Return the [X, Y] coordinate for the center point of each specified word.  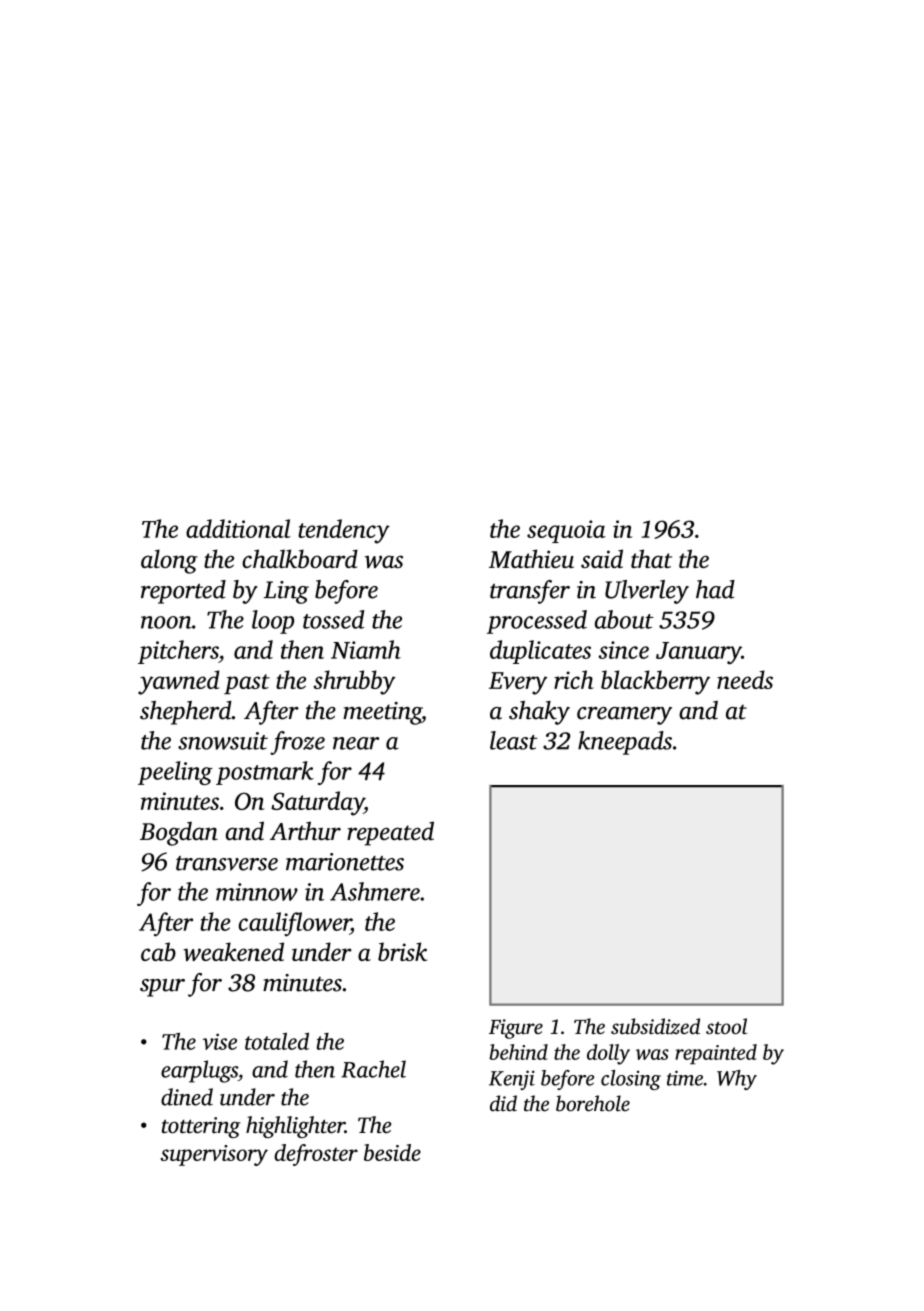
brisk [402, 951]
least [513, 740]
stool [726, 1026]
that [651, 558]
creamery [624, 716]
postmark [265, 773]
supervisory [214, 1155]
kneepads [625, 743]
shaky [539, 713]
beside [392, 1152]
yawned [179, 682]
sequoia [566, 531]
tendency [344, 531]
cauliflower [295, 924]
